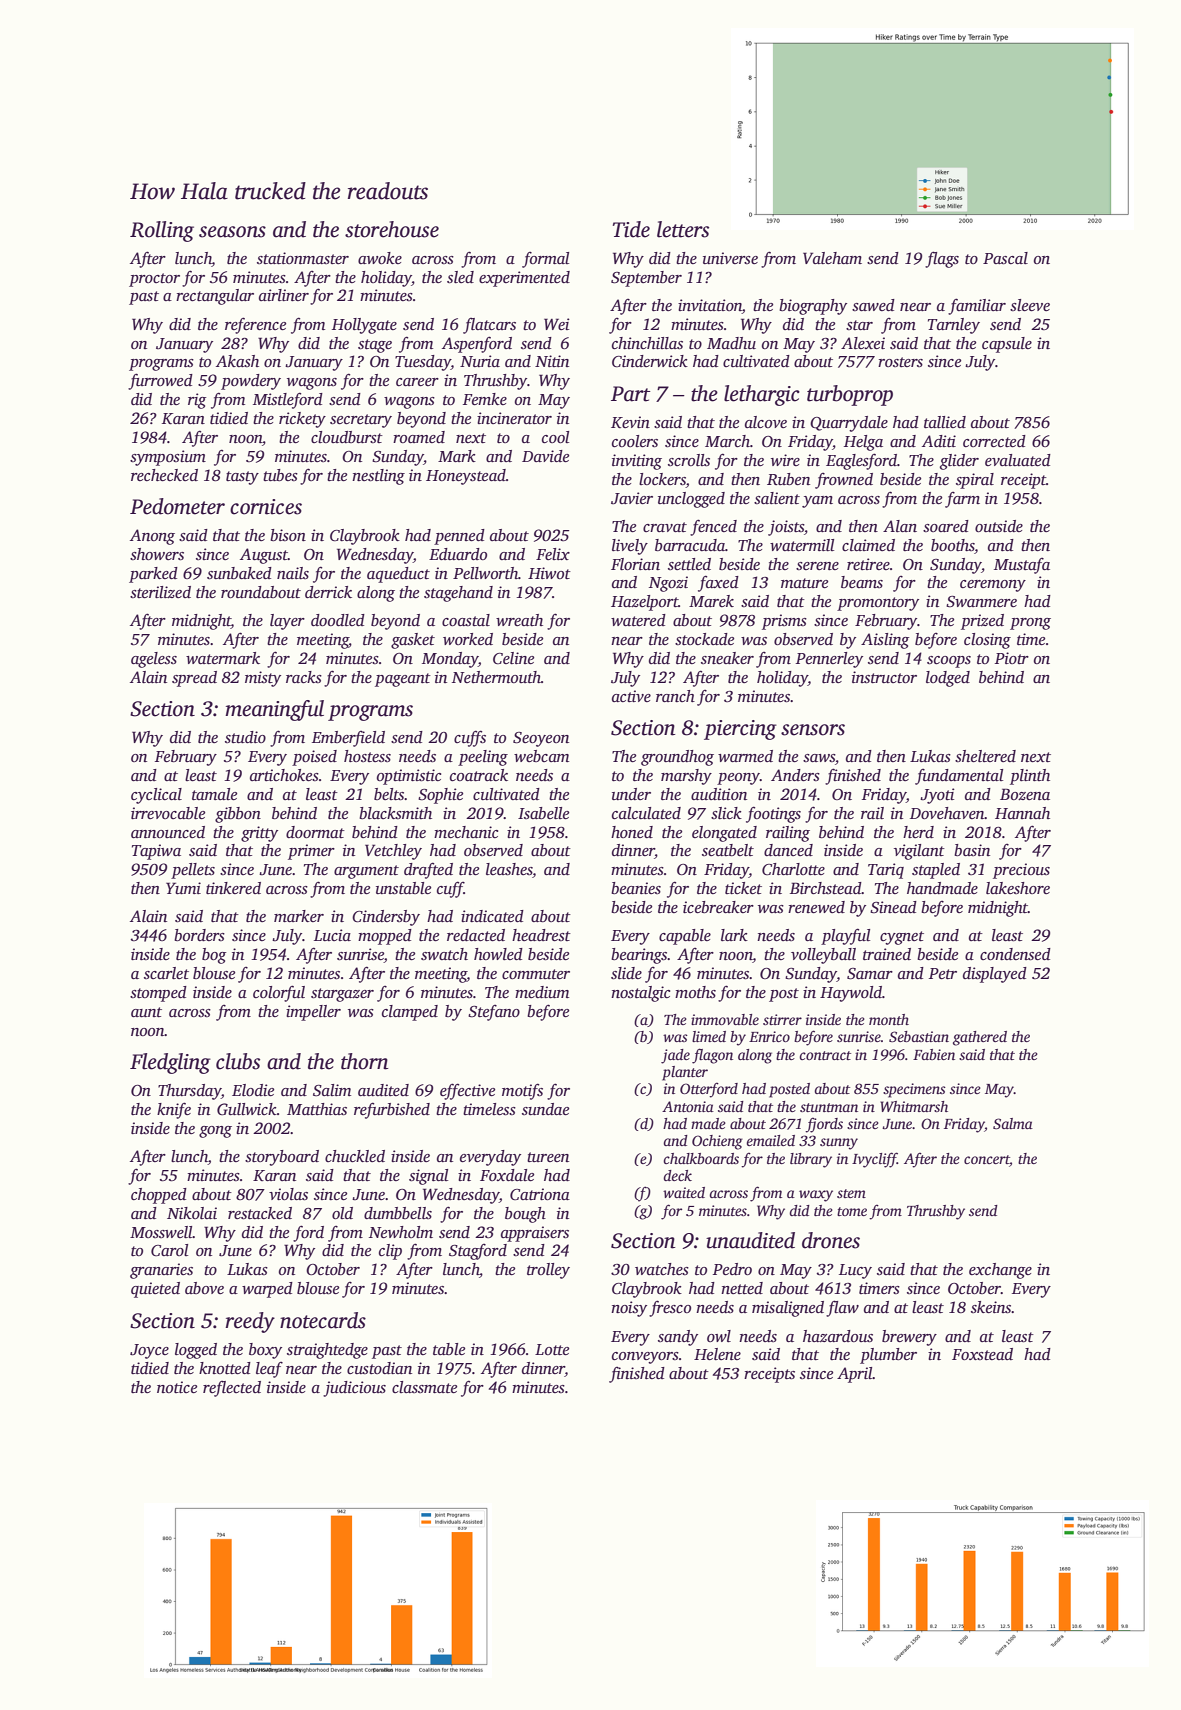 Image resolution: width=1181 pixels, height=1710 pixels. I want to click on Bozena, so click(1025, 794).
